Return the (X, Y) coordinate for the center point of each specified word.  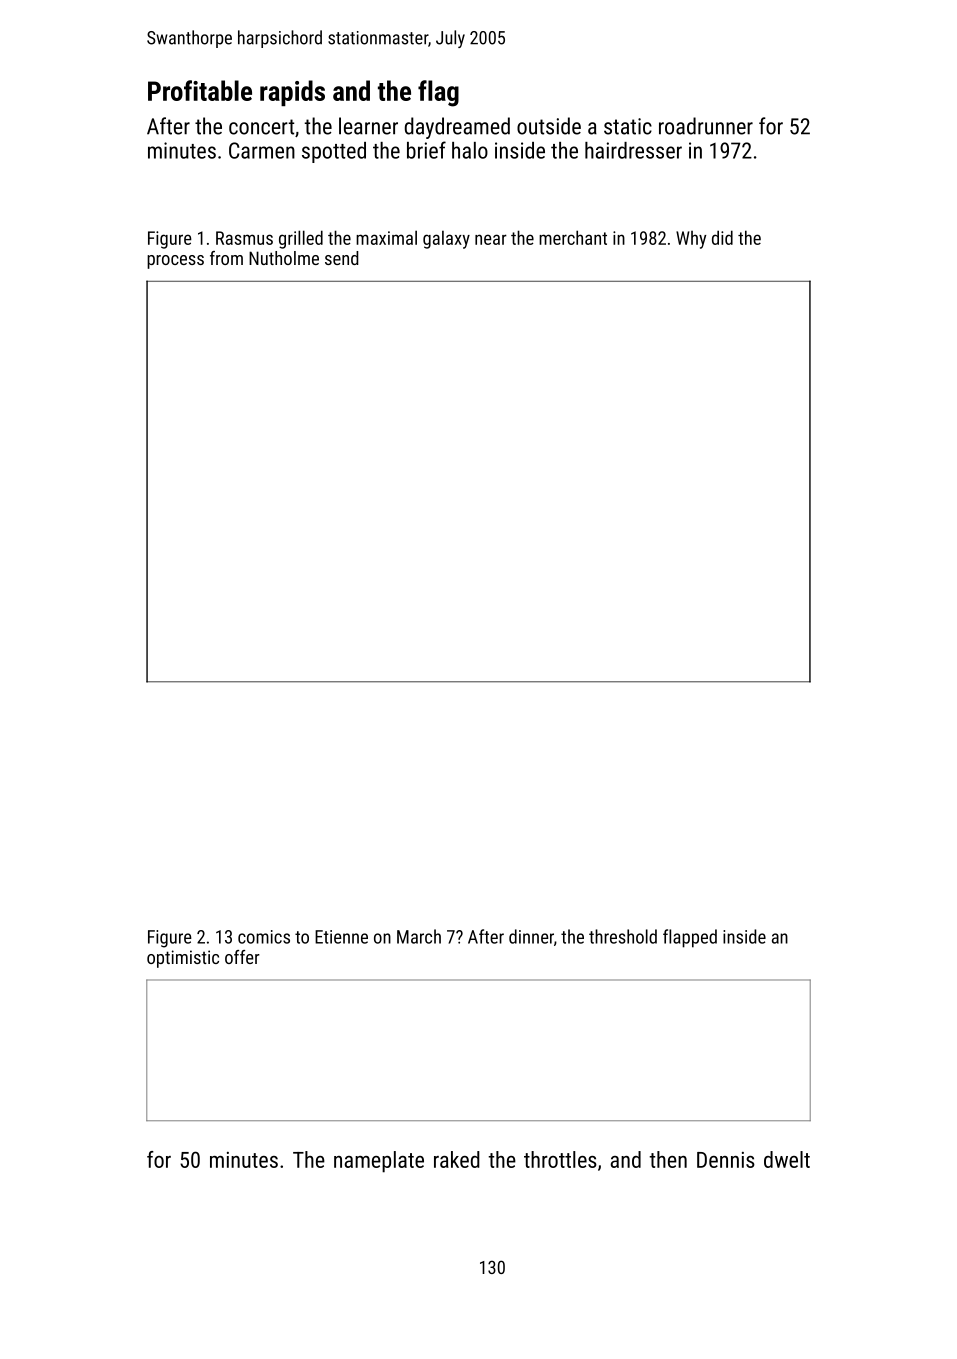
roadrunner (706, 126)
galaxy (446, 239)
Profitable (200, 90)
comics (264, 937)
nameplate (379, 1162)
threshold (623, 936)
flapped (690, 938)
